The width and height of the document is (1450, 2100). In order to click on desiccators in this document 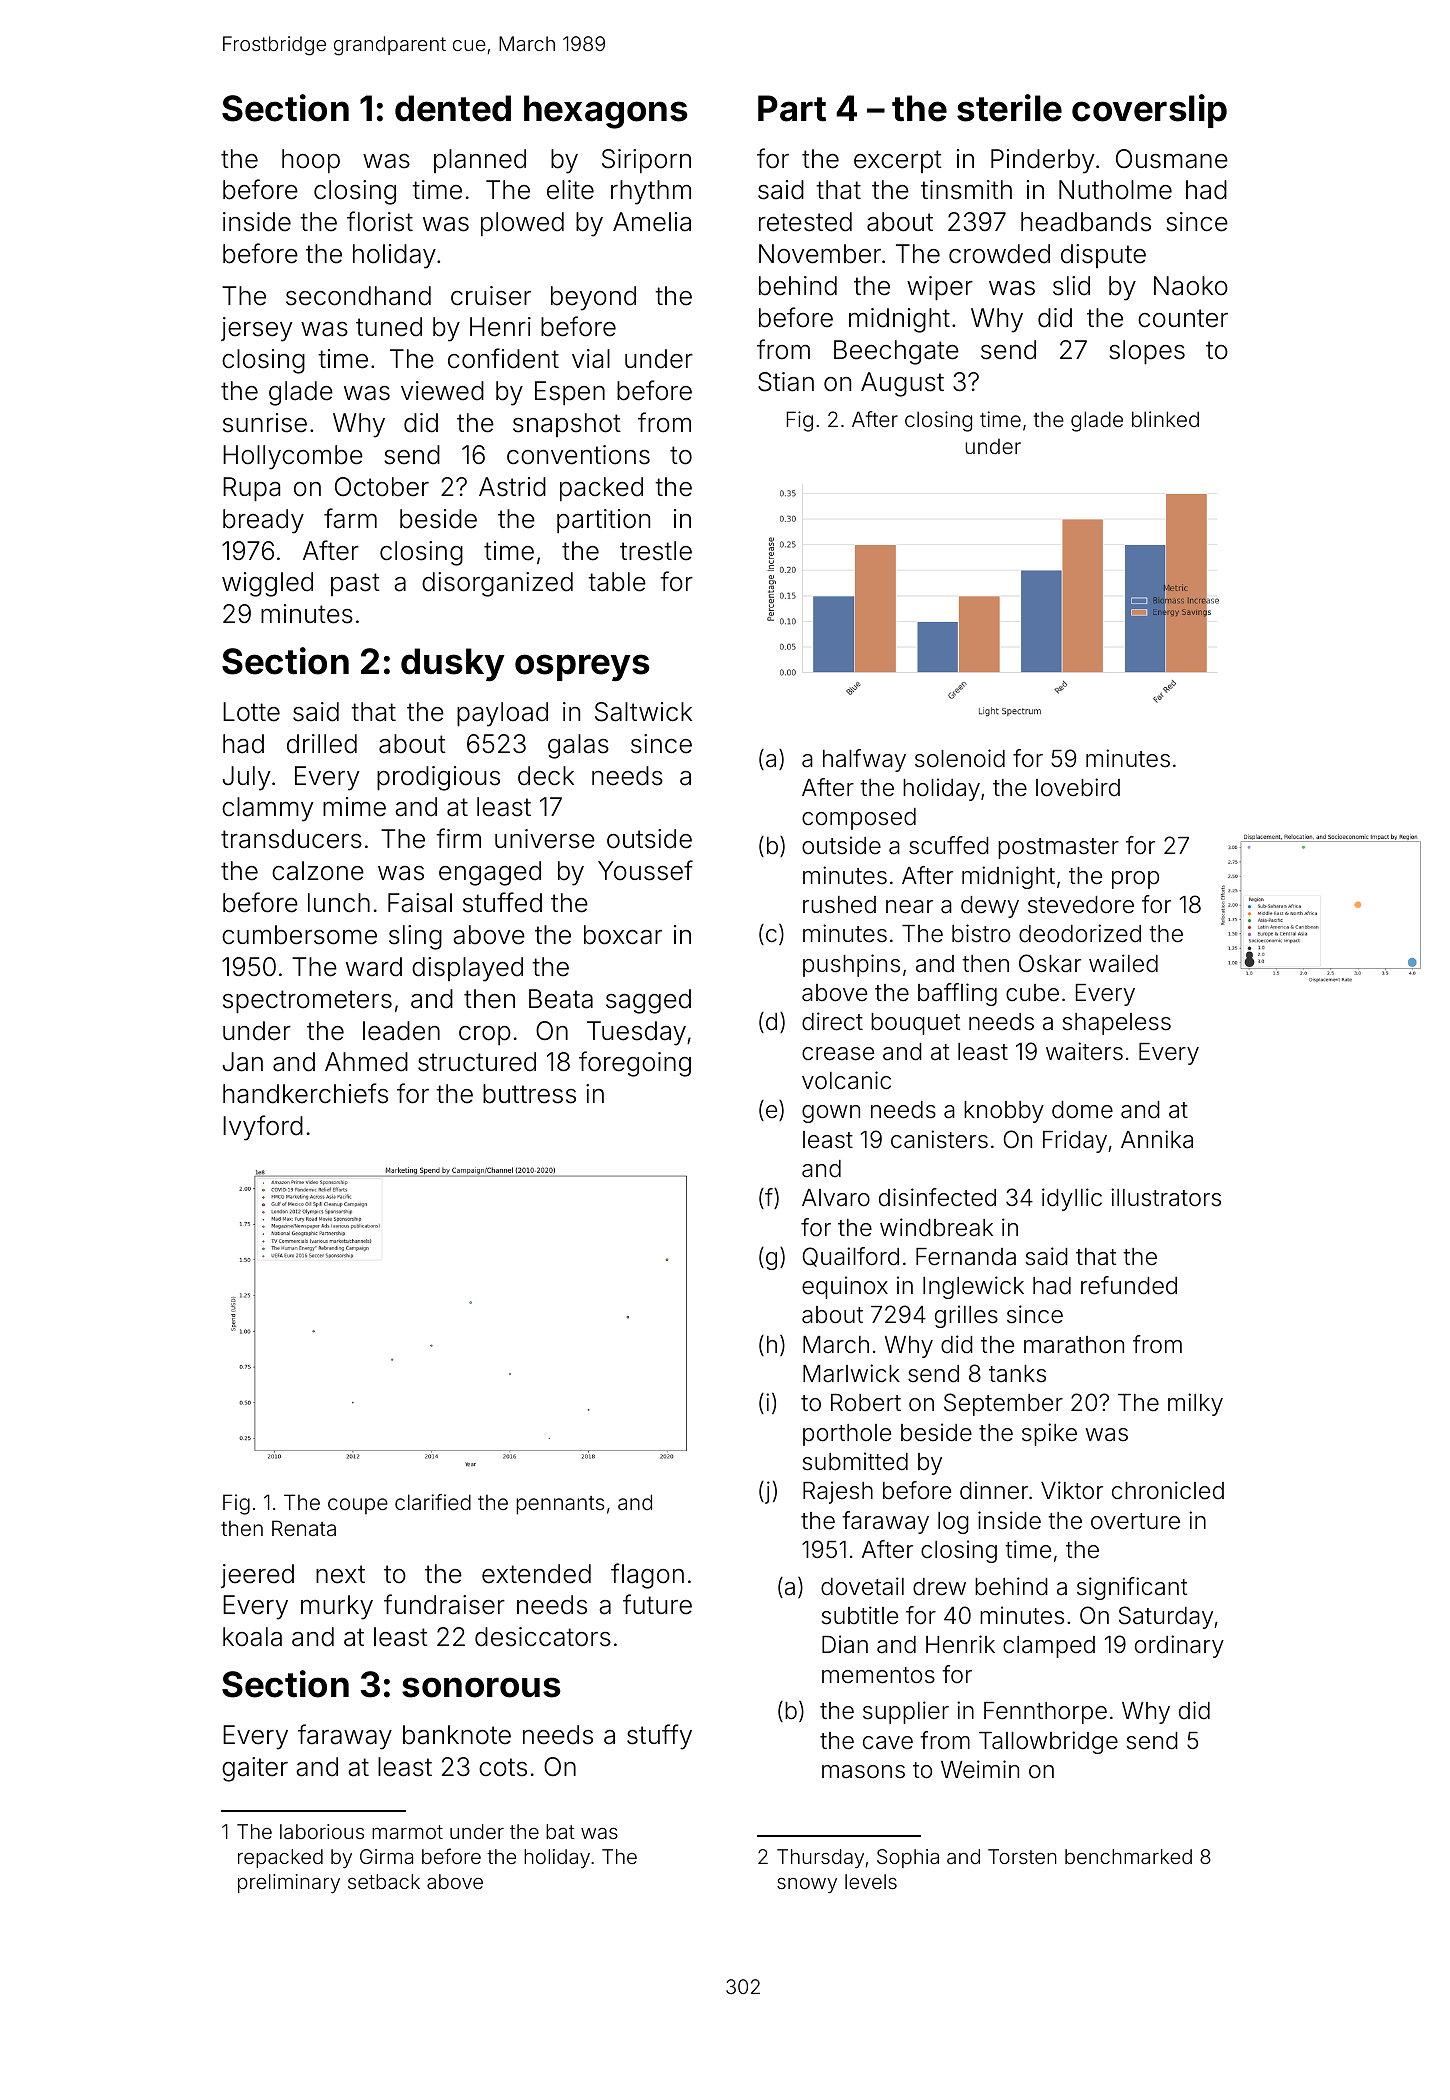, I will do `click(543, 1637)`.
